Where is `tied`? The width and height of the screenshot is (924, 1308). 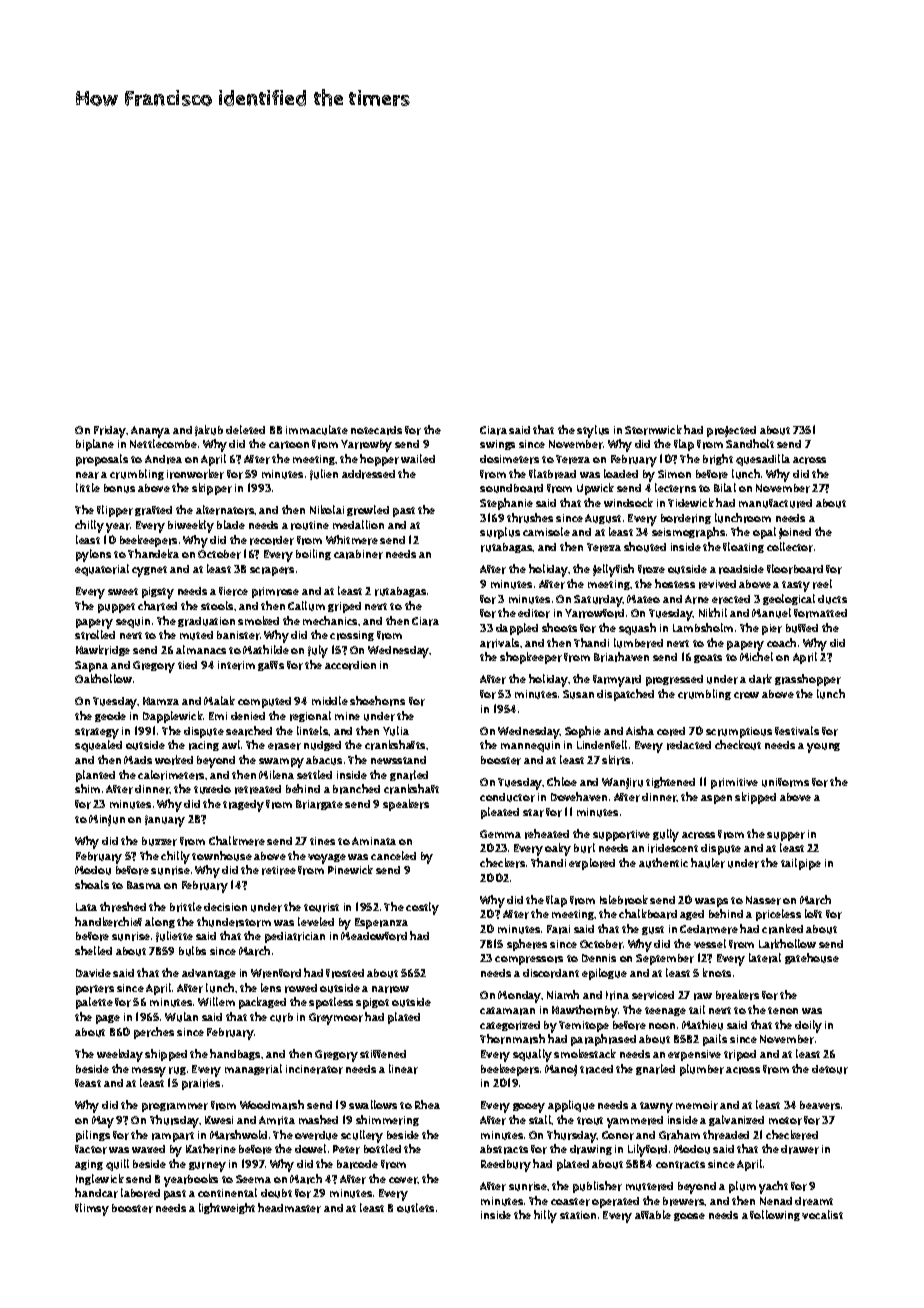
tied is located at coordinates (187, 665).
